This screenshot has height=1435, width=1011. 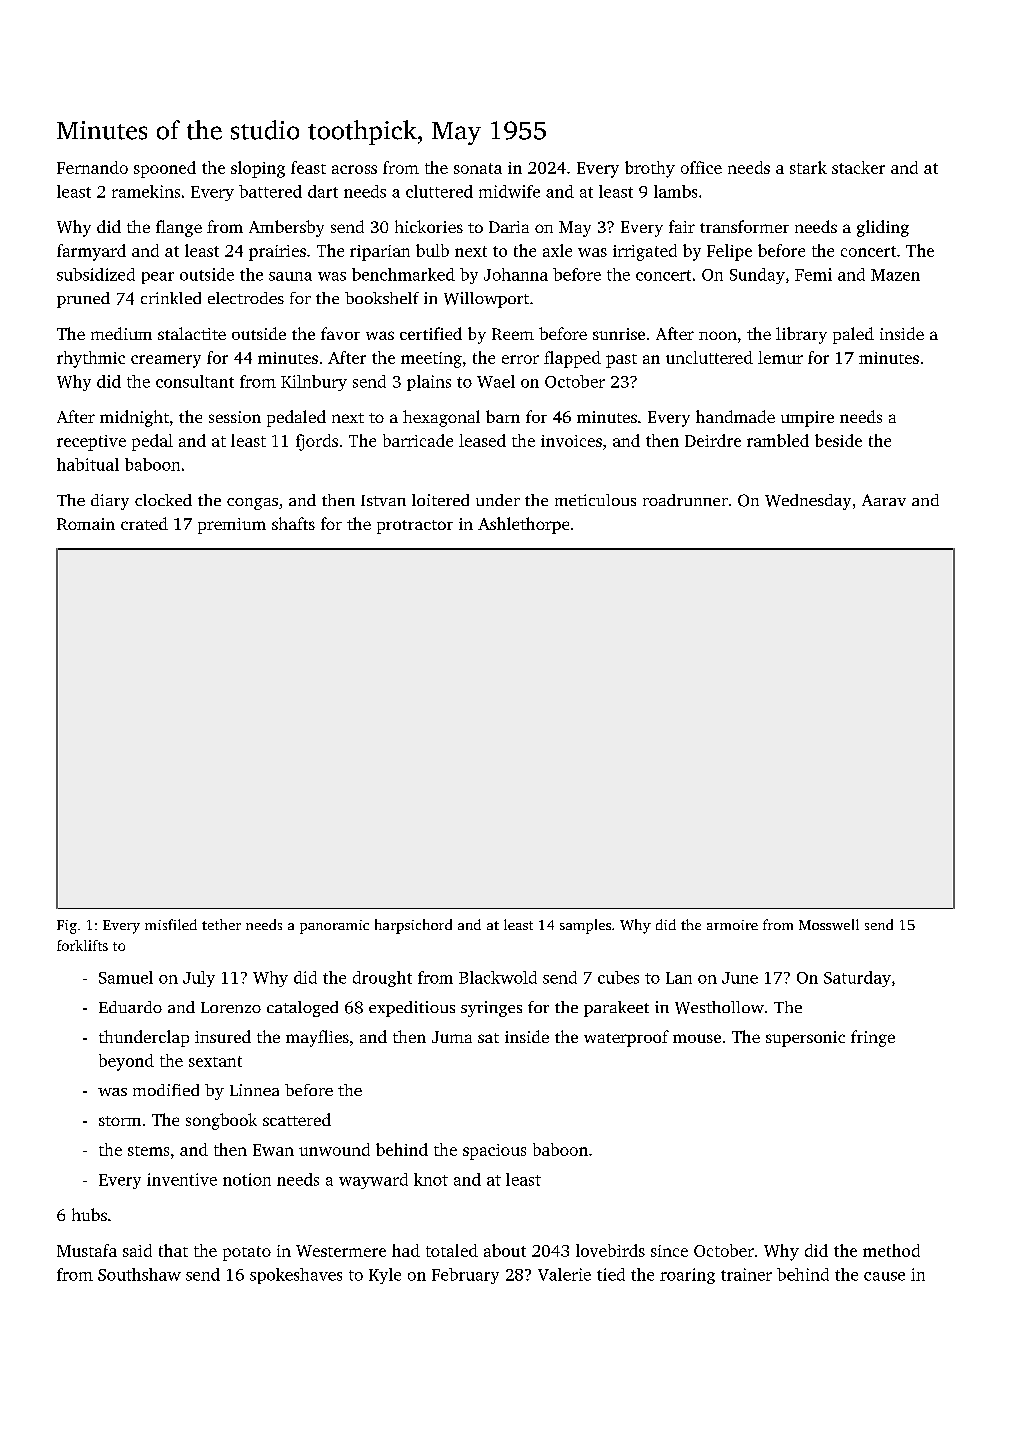 What do you see at coordinates (171, 924) in the screenshot?
I see `misfiled` at bounding box center [171, 924].
